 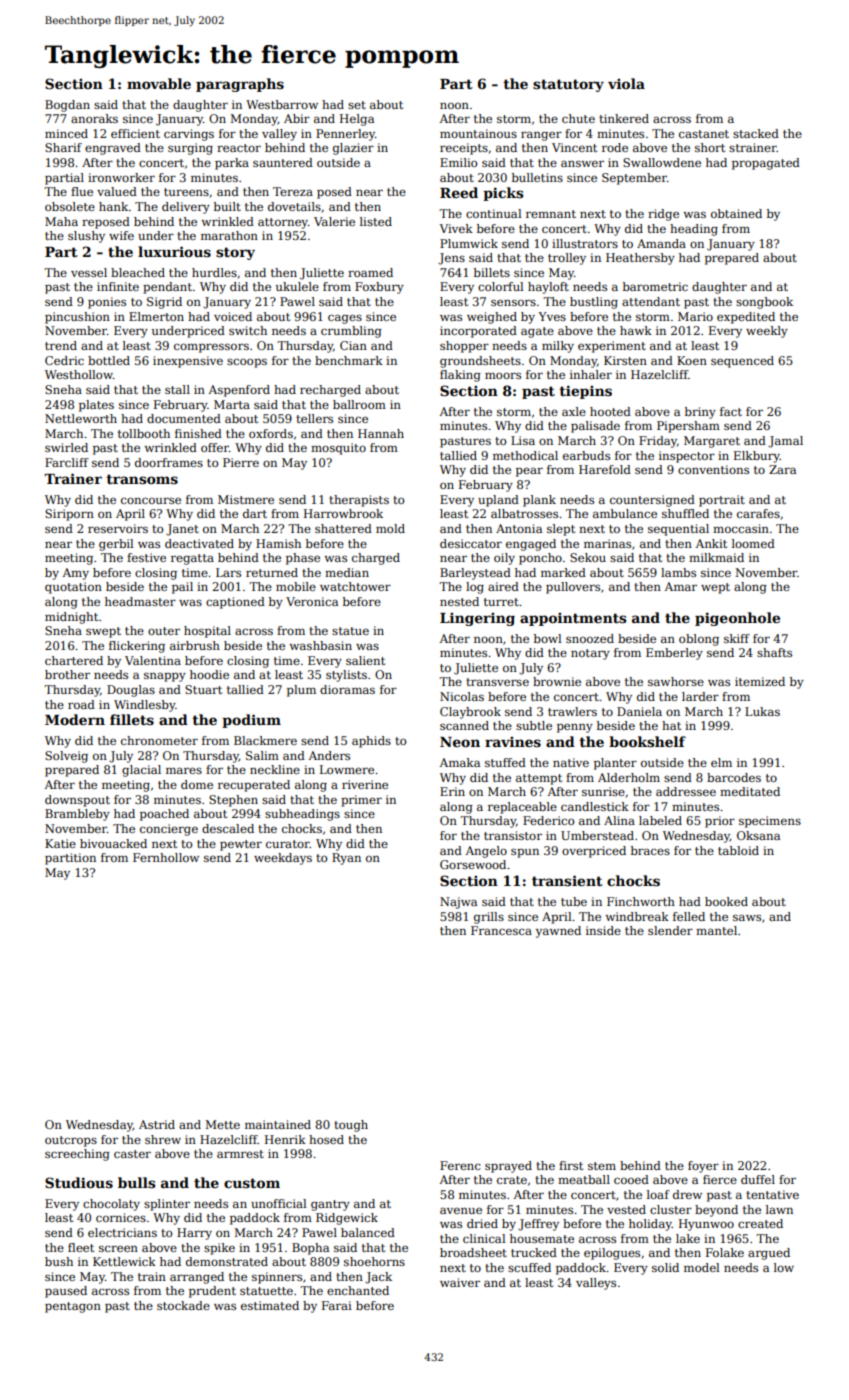 What do you see at coordinates (278, 1124) in the screenshot?
I see `maintained` at bounding box center [278, 1124].
